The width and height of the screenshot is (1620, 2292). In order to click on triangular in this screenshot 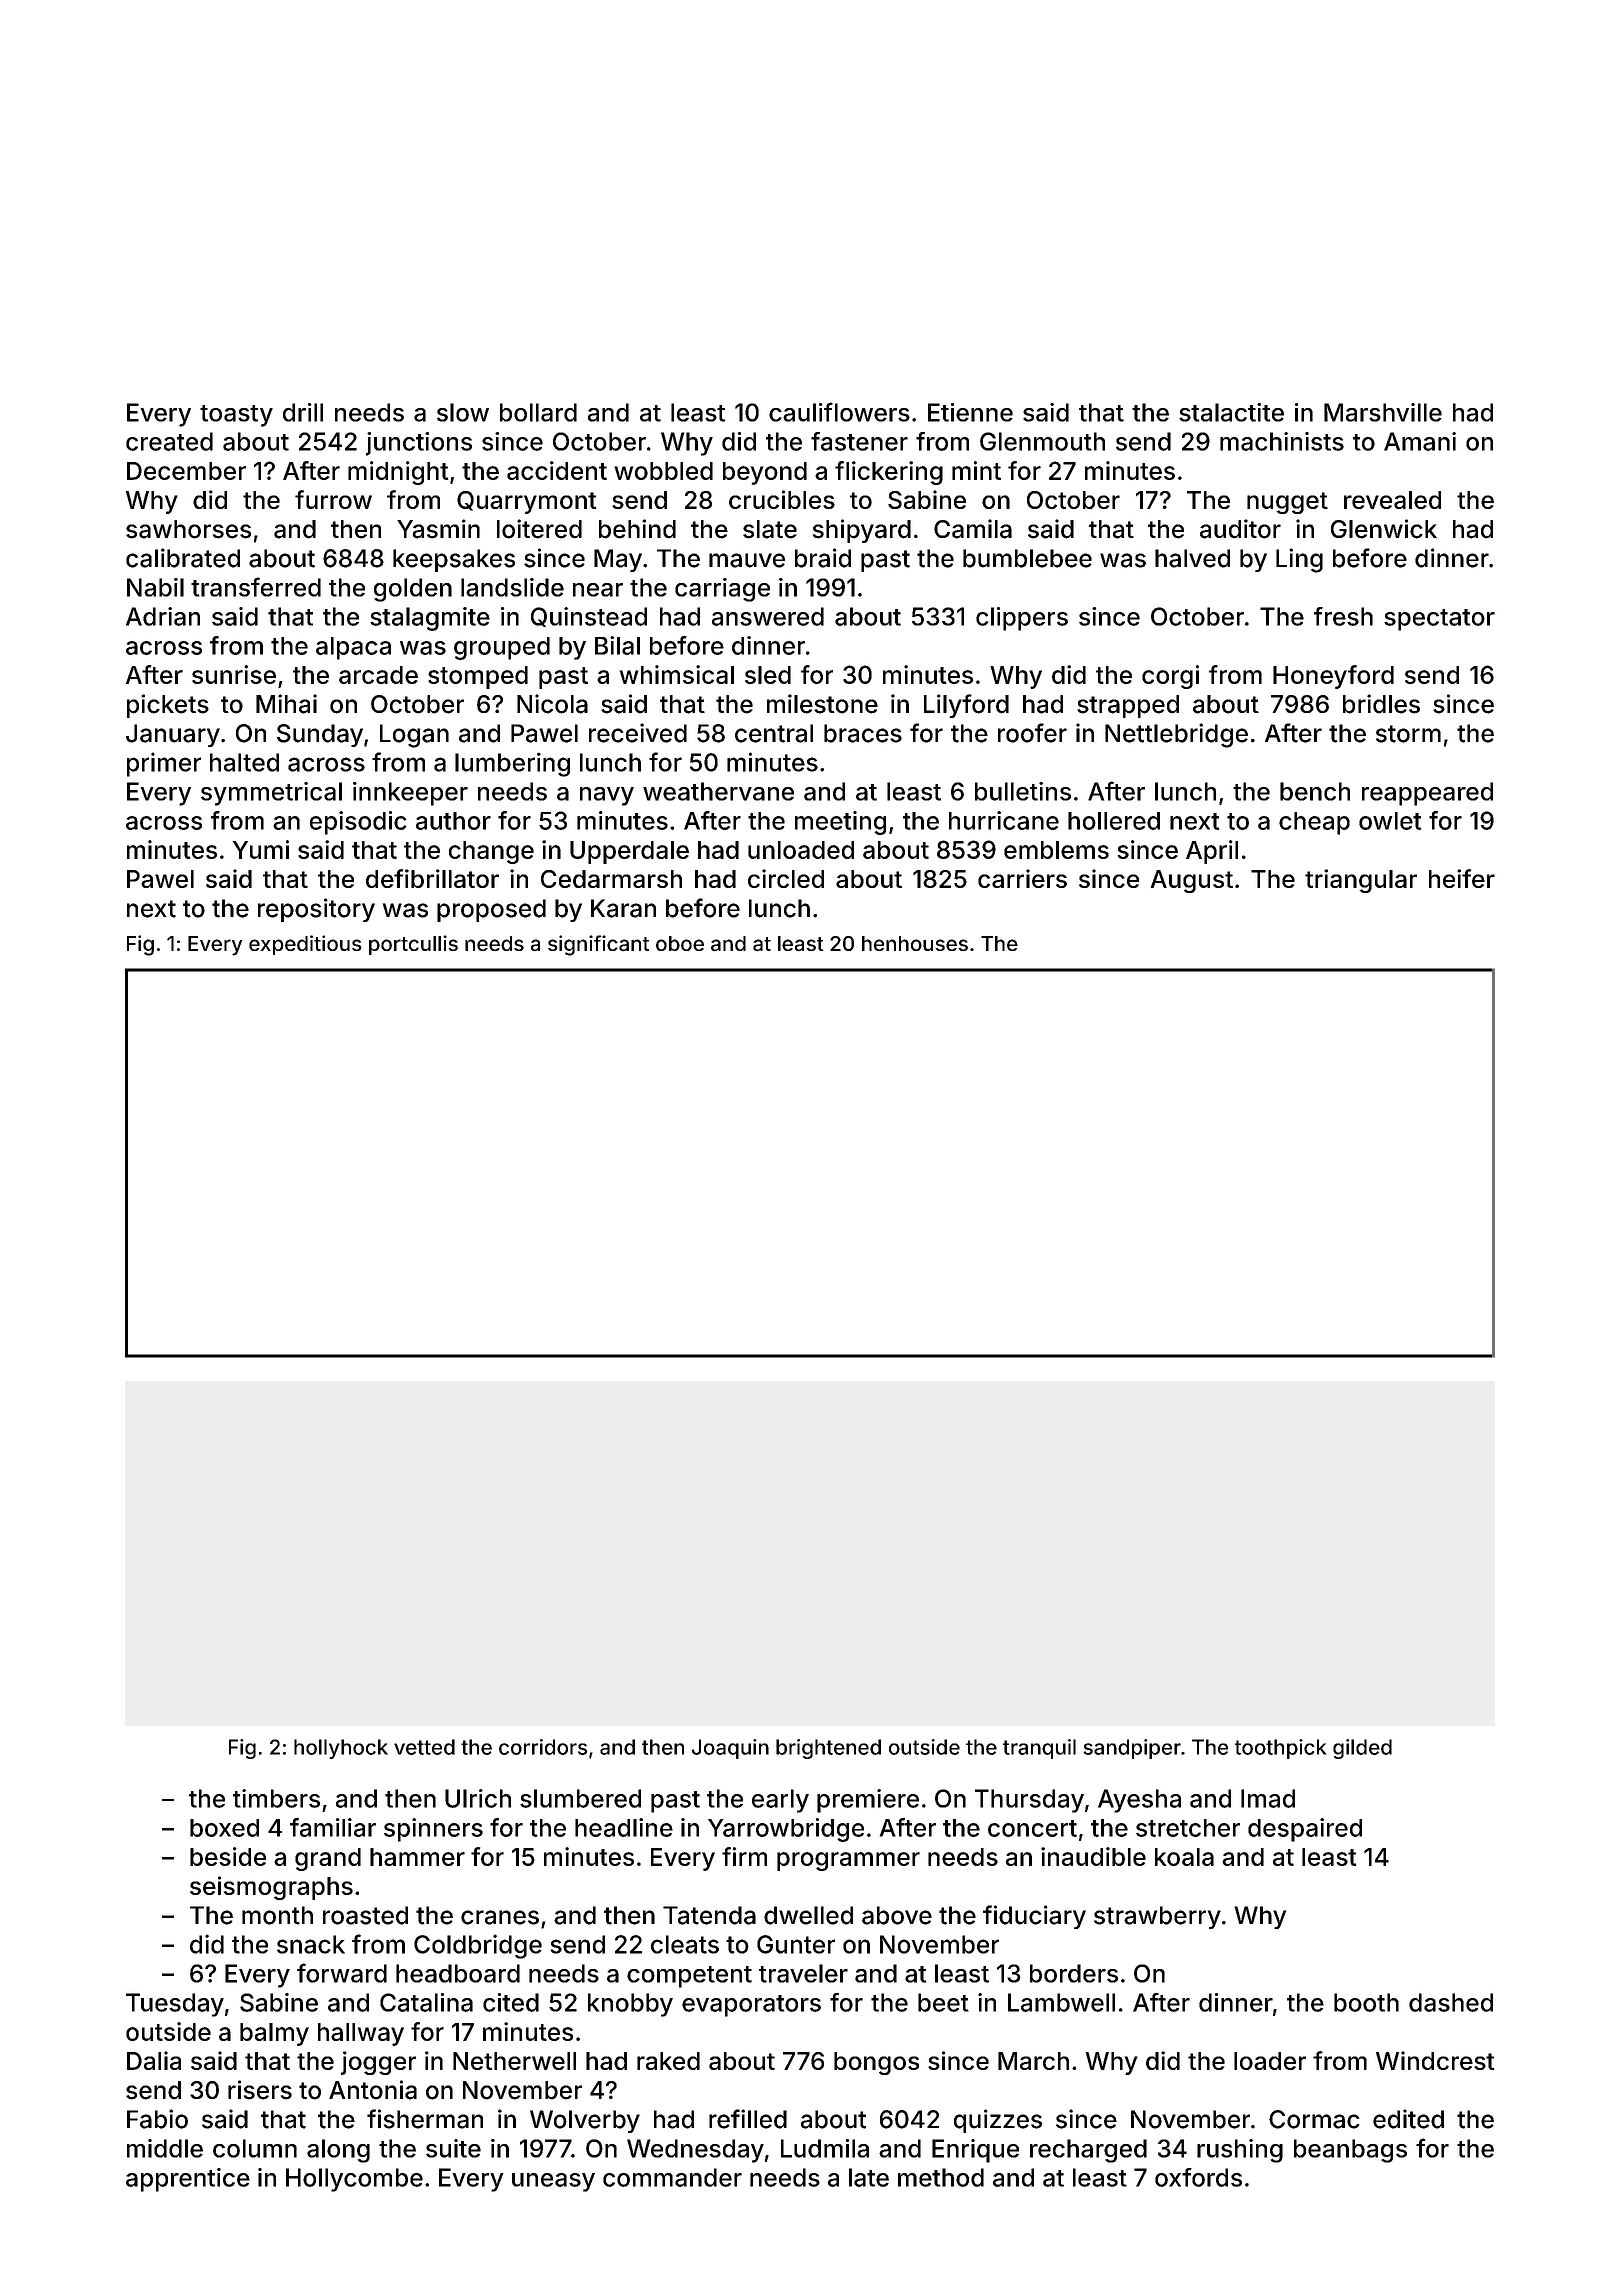, I will do `click(1361, 881)`.
